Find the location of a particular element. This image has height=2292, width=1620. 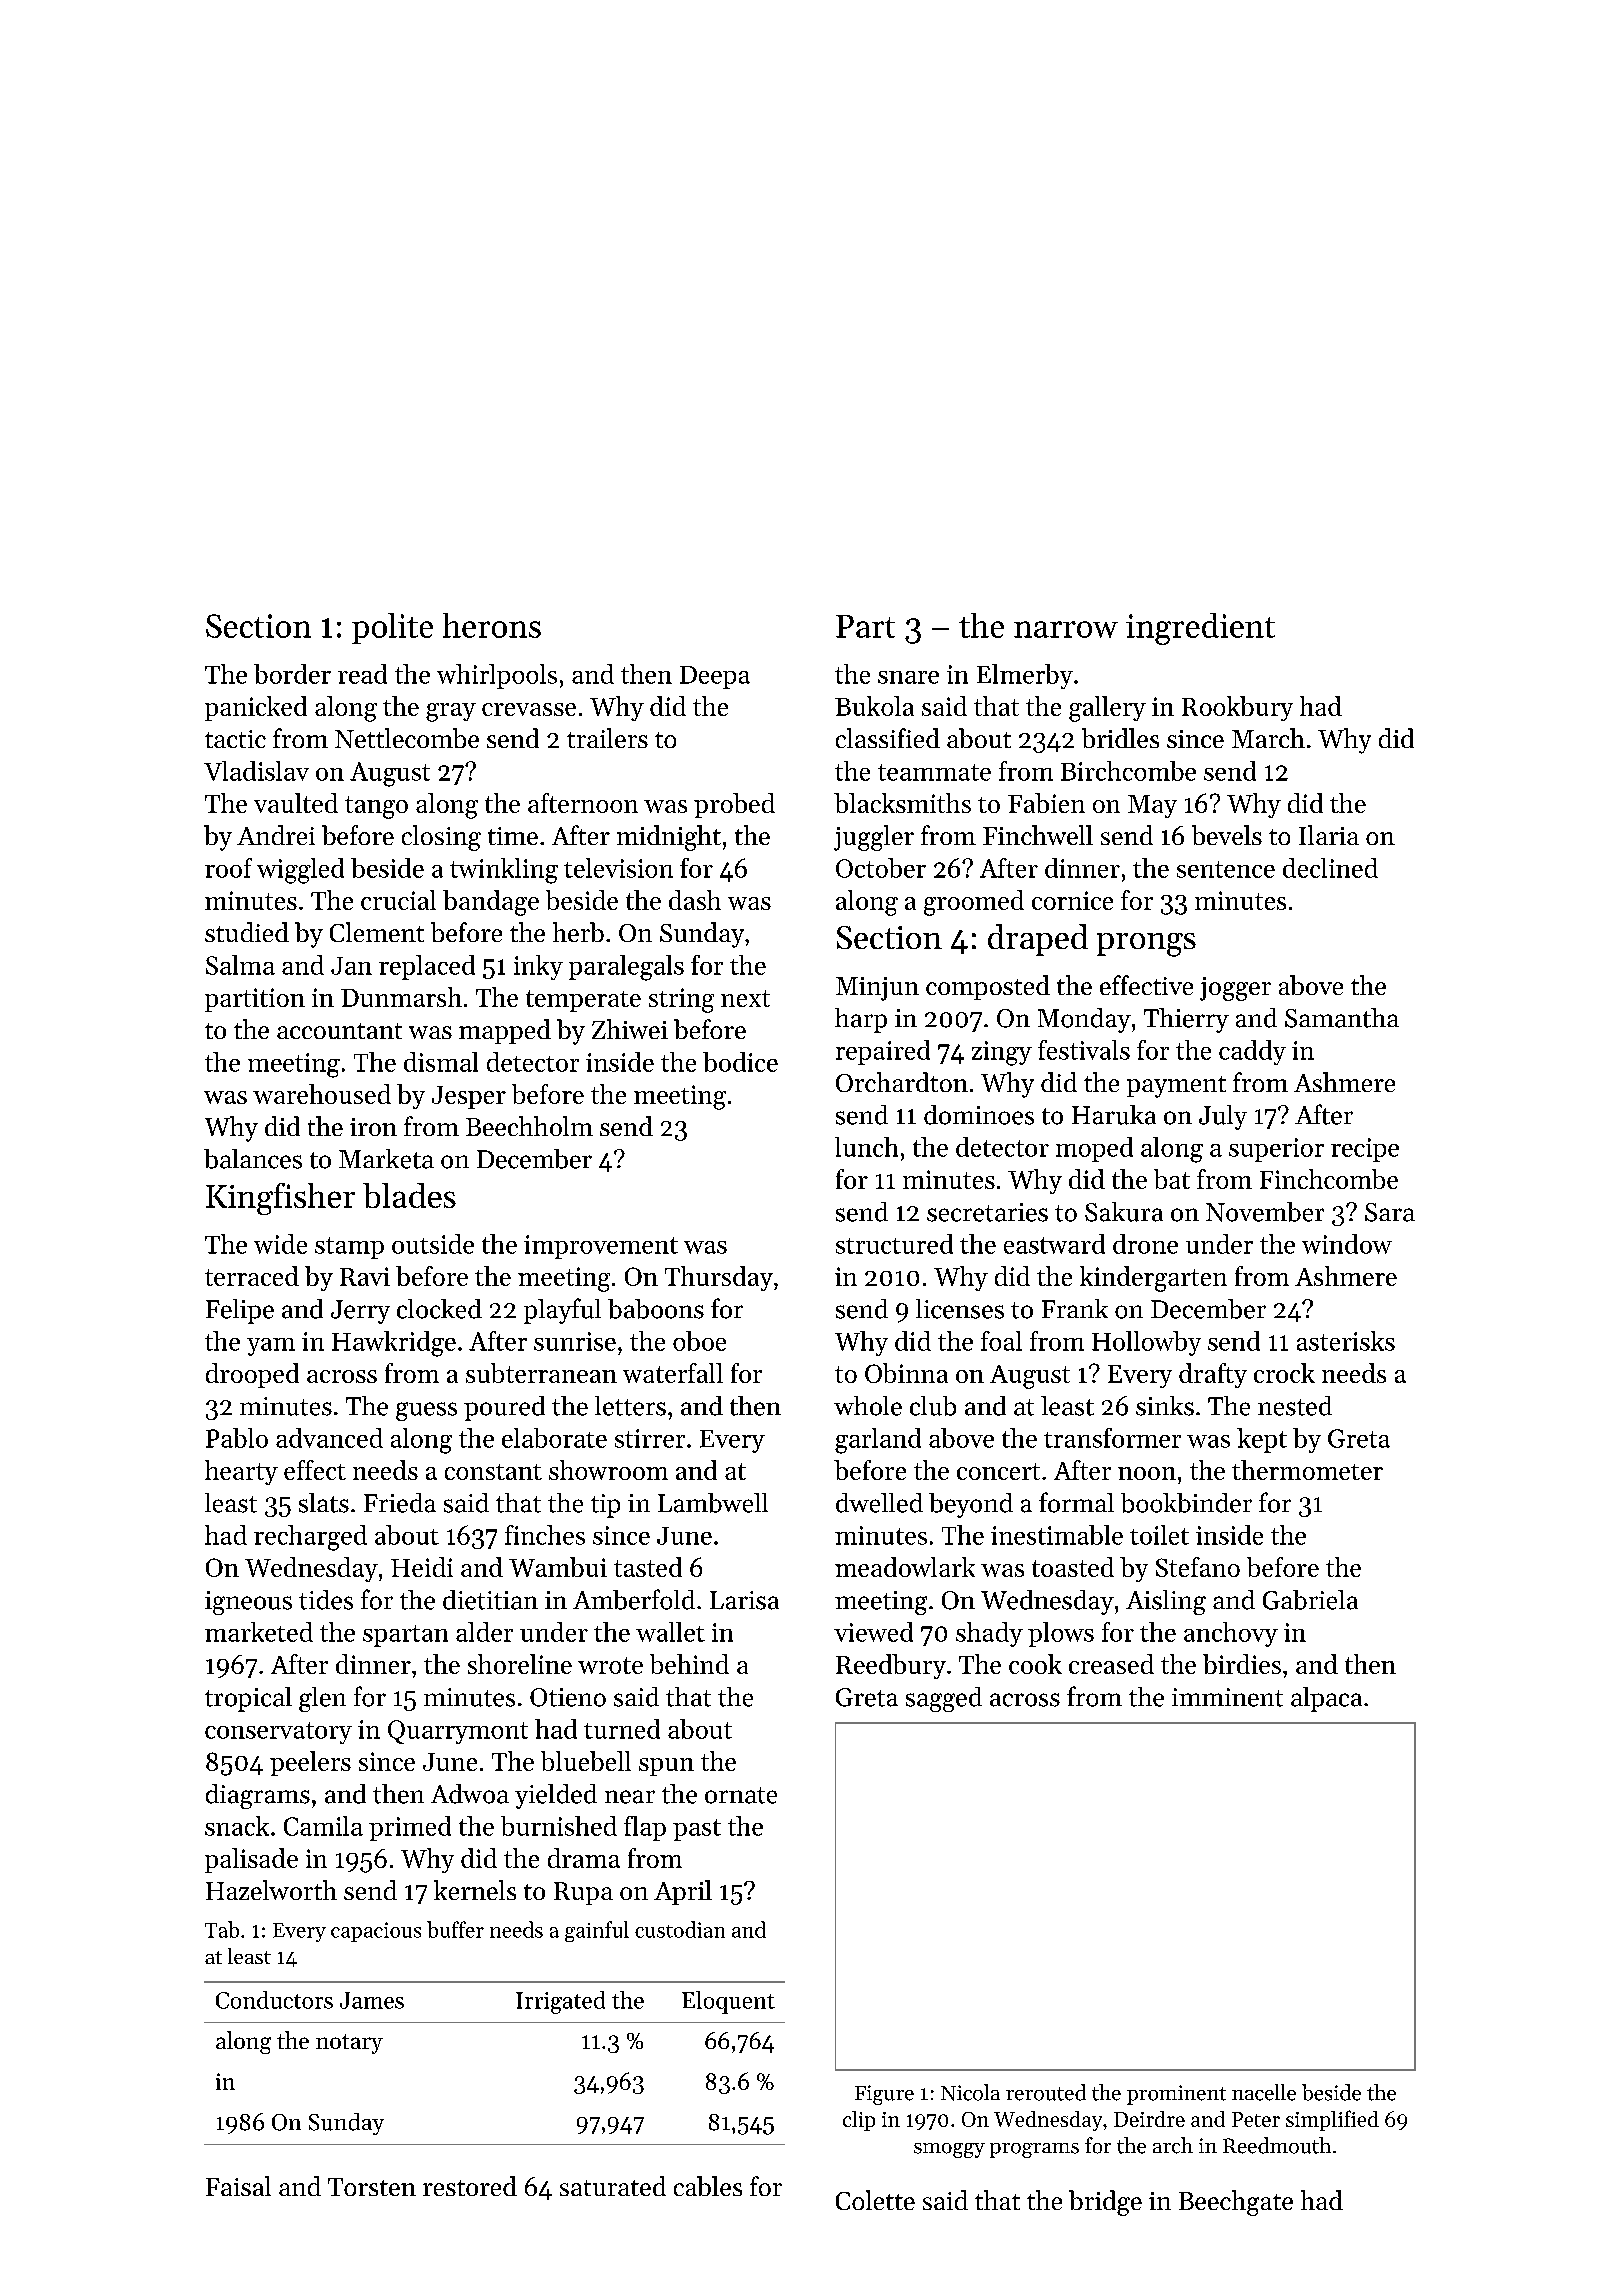

Eloquent is located at coordinates (728, 2002).
